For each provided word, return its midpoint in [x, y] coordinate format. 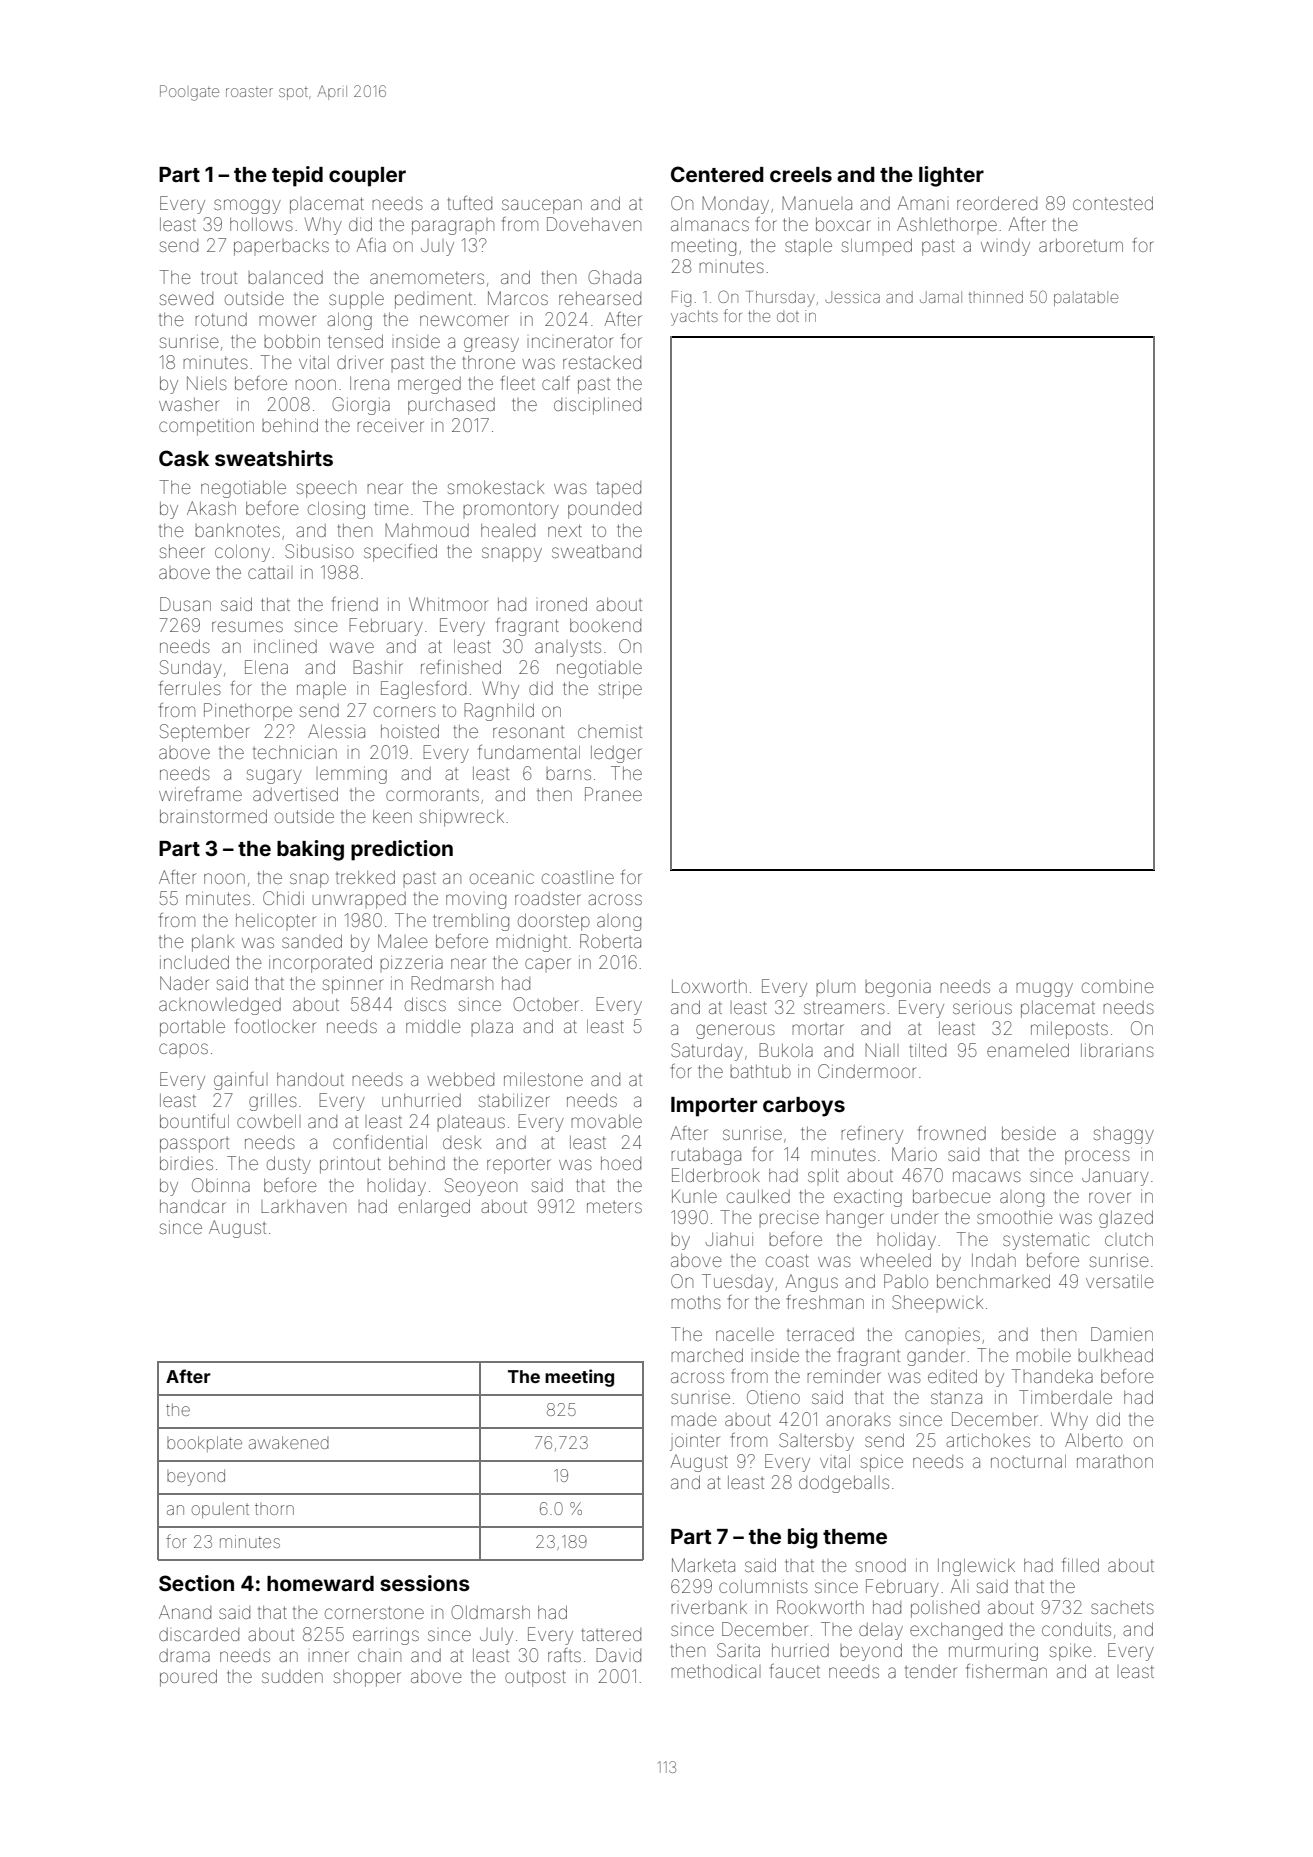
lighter [951, 176]
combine [1118, 987]
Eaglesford [423, 690]
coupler [367, 177]
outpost [535, 1678]
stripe [620, 690]
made [694, 1419]
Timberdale [1065, 1397]
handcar [193, 1206]
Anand [185, 1612]
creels [801, 174]
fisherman [1006, 1671]
